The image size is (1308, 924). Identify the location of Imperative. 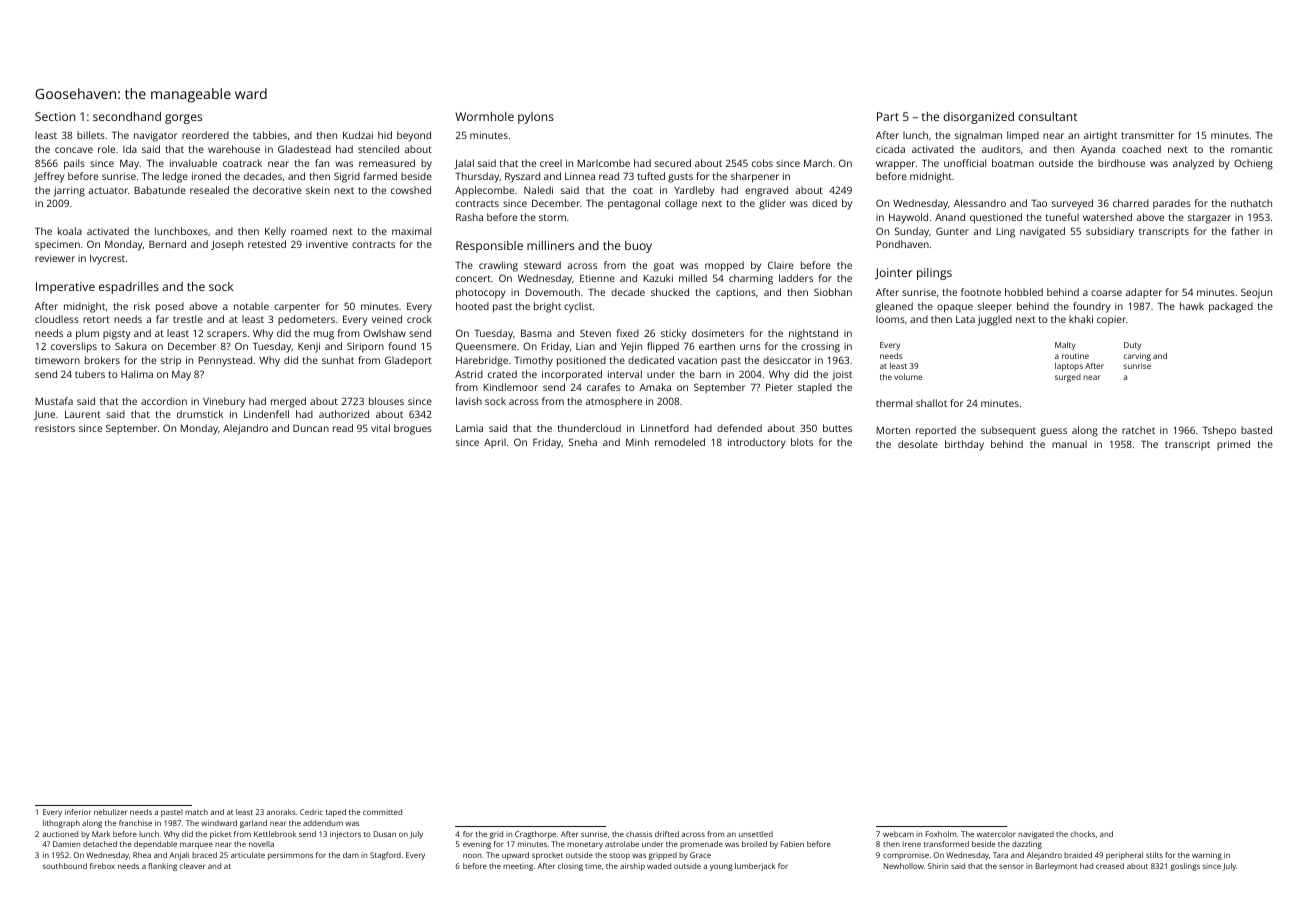
(65, 288).
